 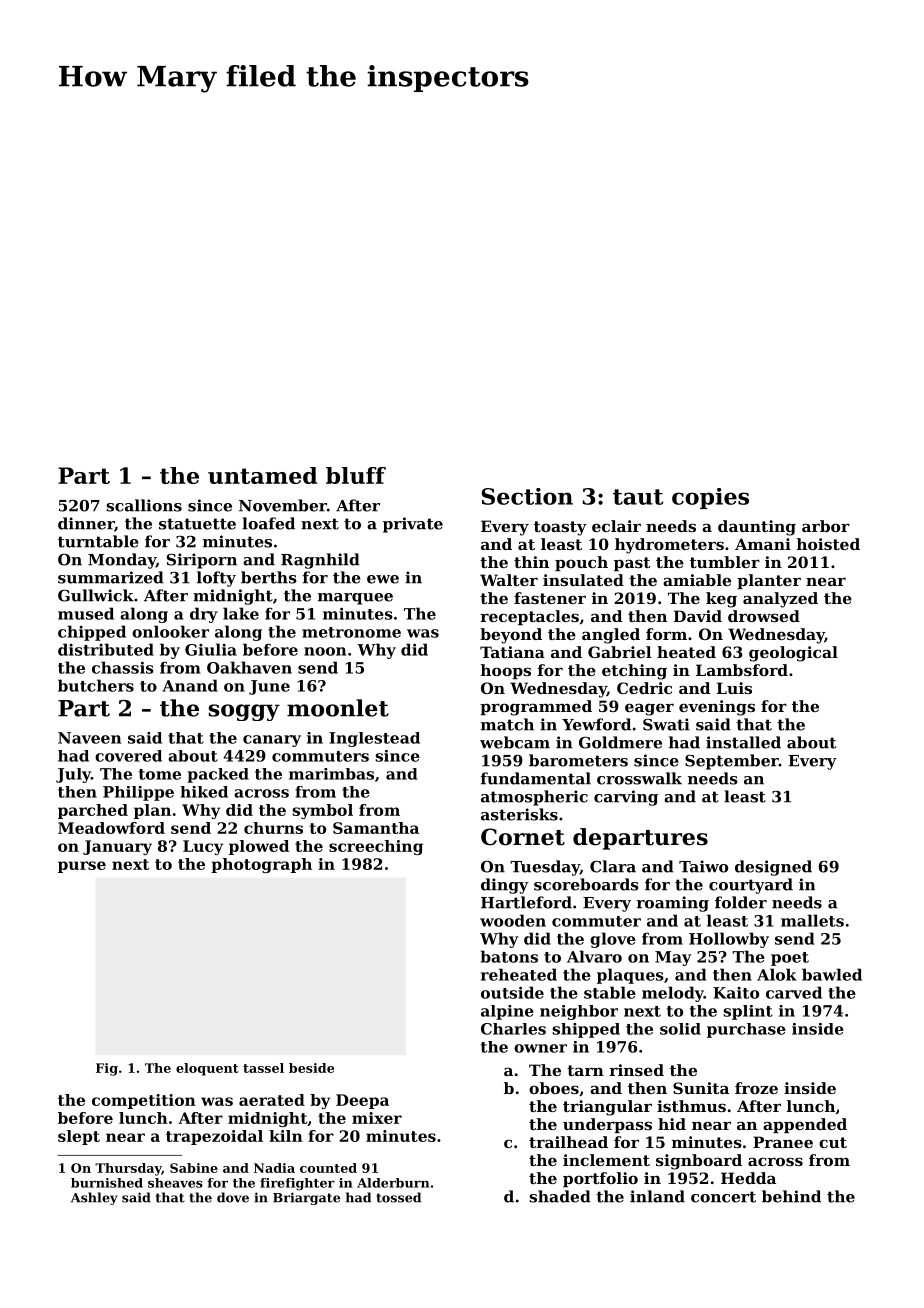 What do you see at coordinates (144, 505) in the image?
I see `scallions` at bounding box center [144, 505].
